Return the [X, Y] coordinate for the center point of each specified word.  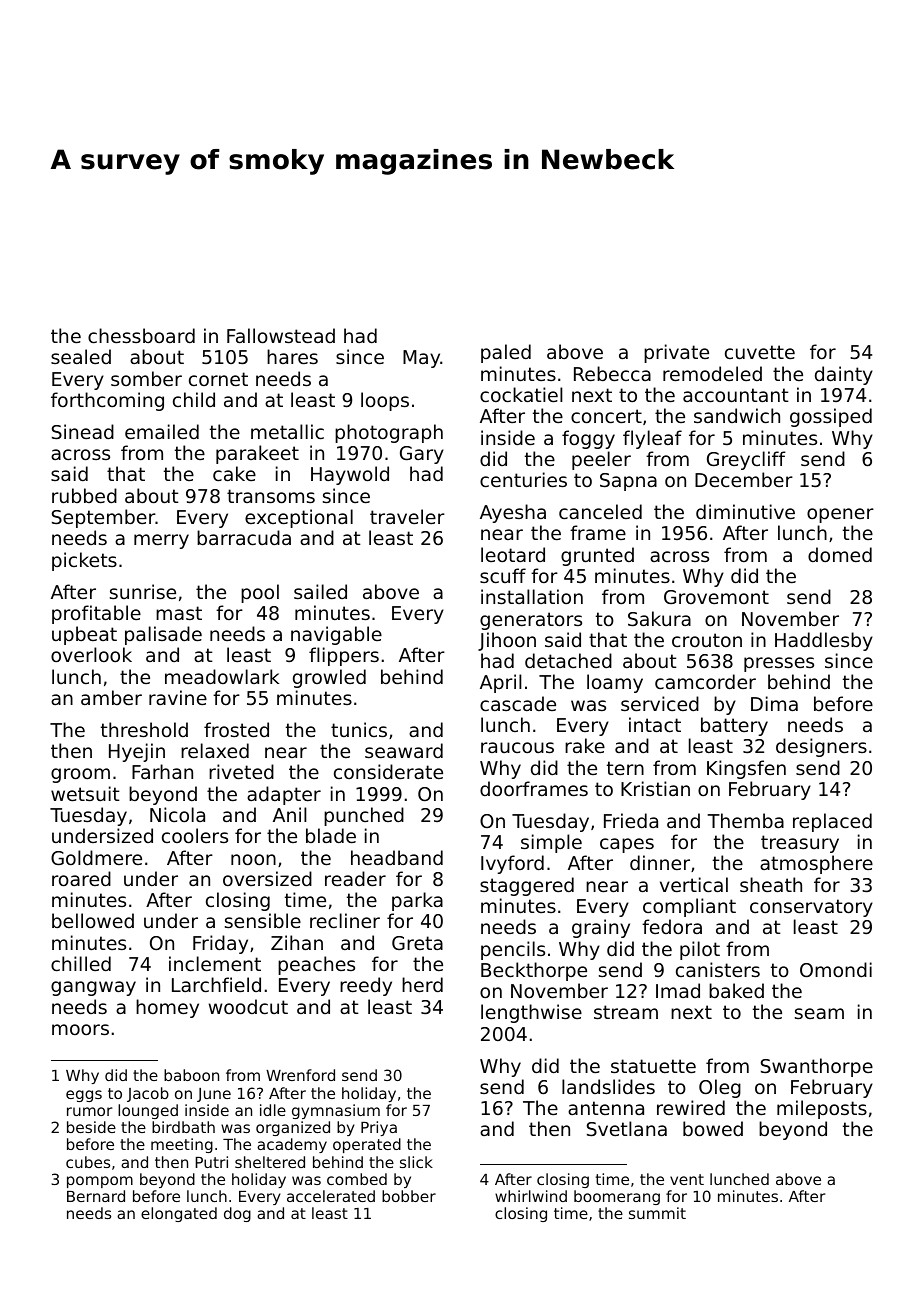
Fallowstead [281, 335]
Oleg [720, 1088]
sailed [320, 591]
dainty [844, 375]
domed [840, 554]
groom [80, 775]
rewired [691, 1107]
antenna [606, 1108]
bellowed [93, 920]
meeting [182, 1145]
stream [626, 1012]
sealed [81, 356]
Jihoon [507, 641]
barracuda [244, 537]
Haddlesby [824, 641]
